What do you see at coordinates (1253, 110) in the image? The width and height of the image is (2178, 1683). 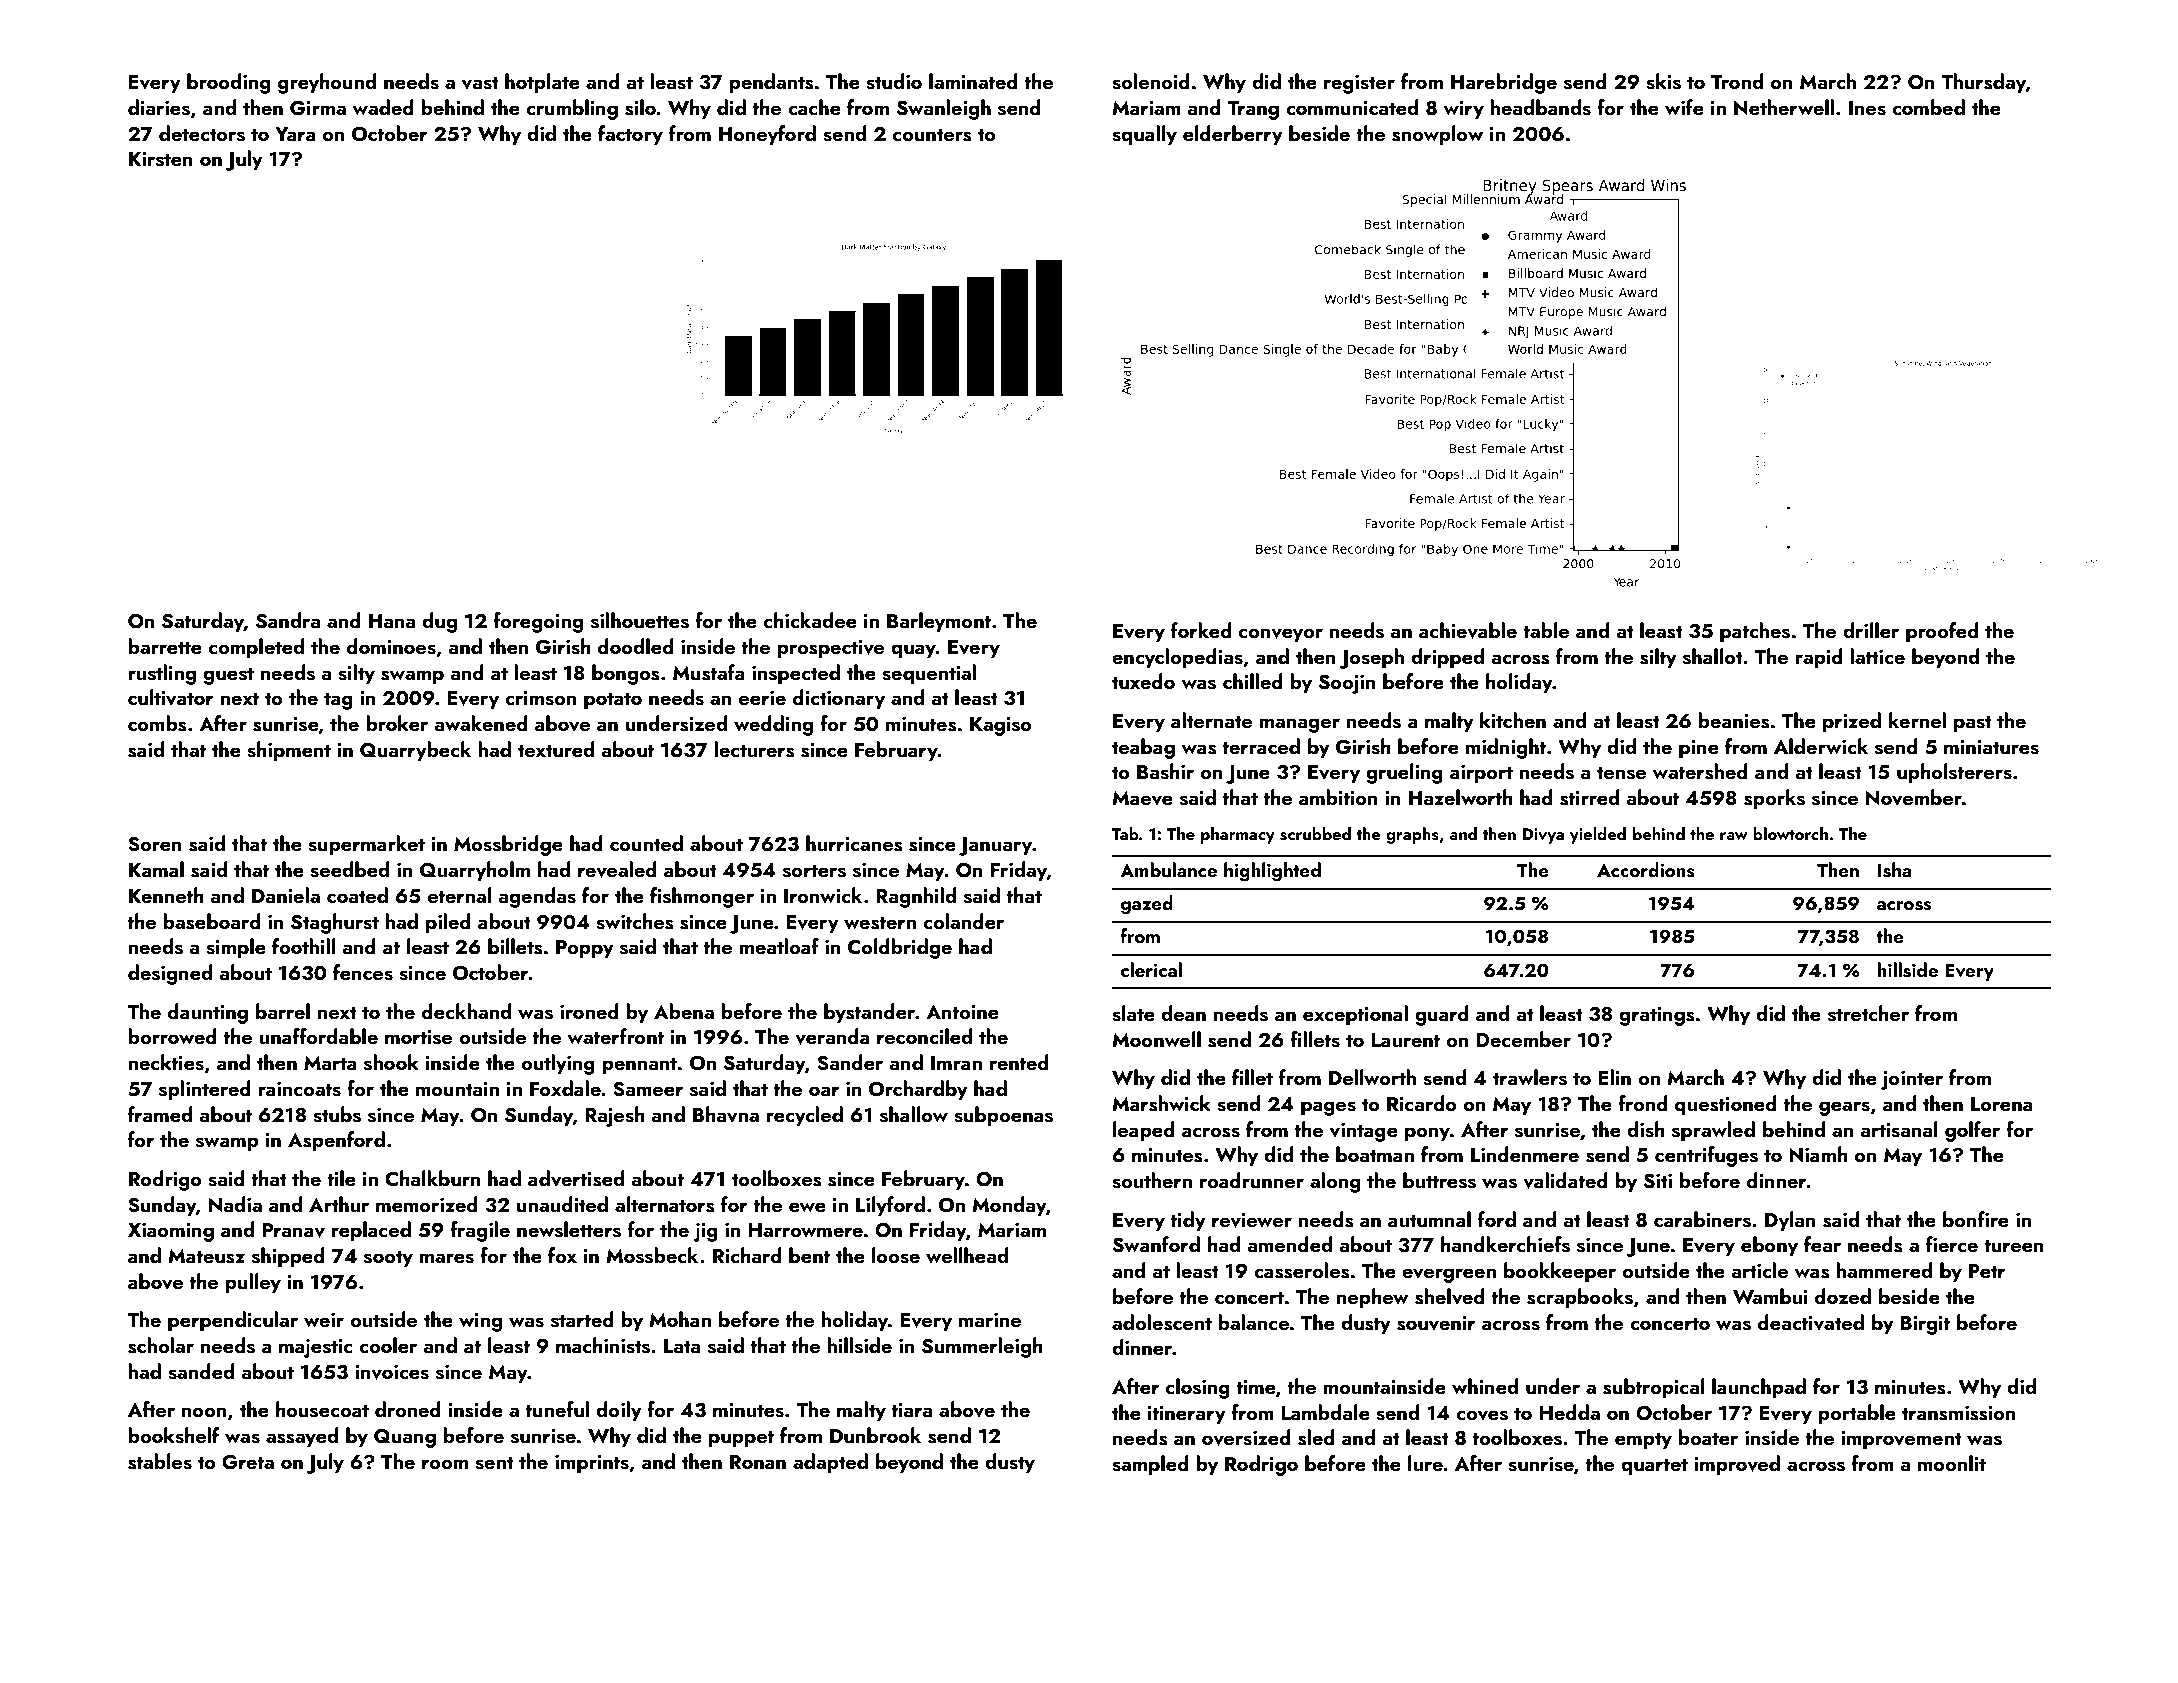 I see `Trang` at bounding box center [1253, 110].
